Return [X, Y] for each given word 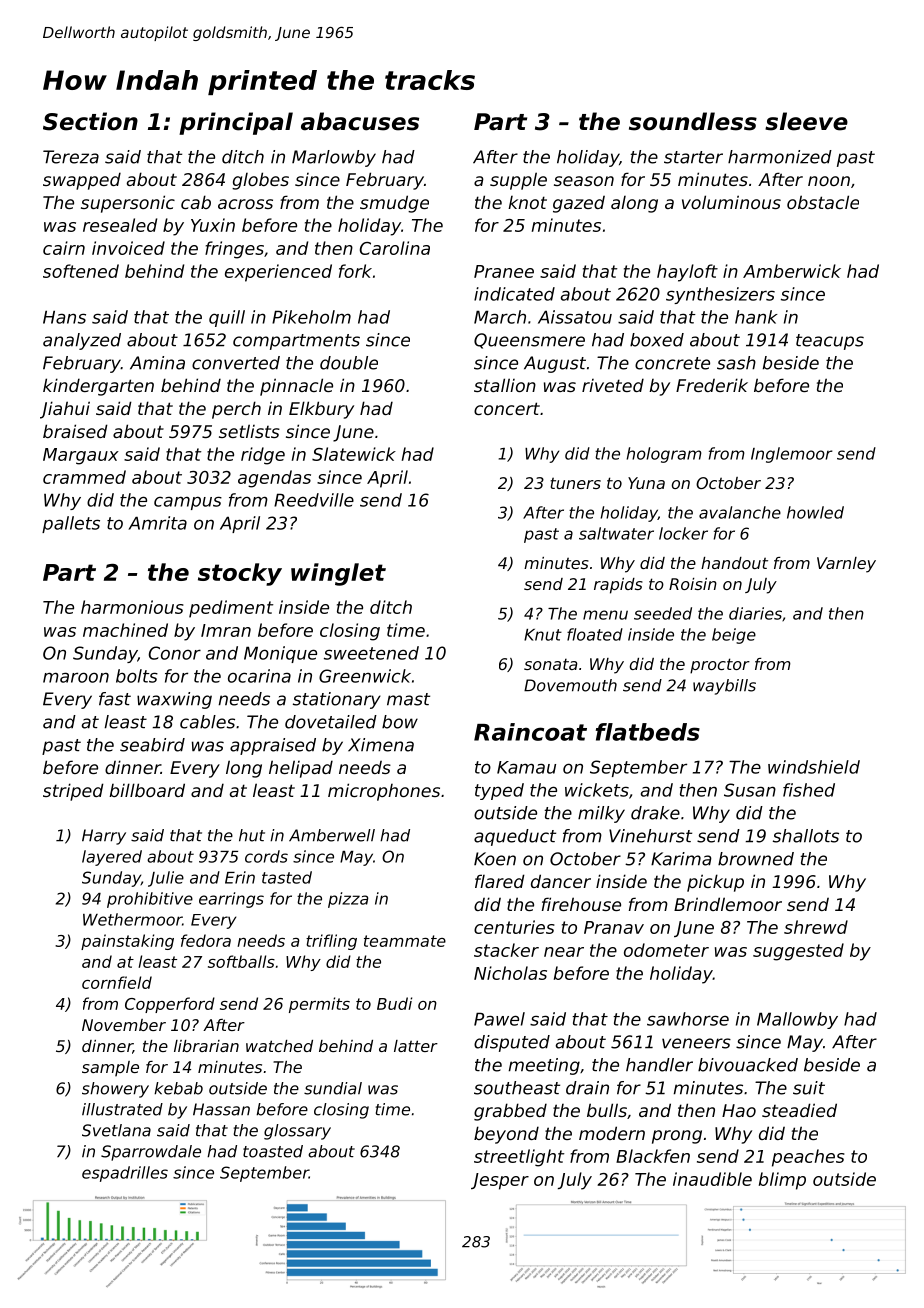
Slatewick [354, 454]
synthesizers [720, 295]
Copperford [170, 1005]
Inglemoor [792, 455]
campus [188, 503]
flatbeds [648, 732]
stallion [505, 385]
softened [81, 271]
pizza [348, 900]
